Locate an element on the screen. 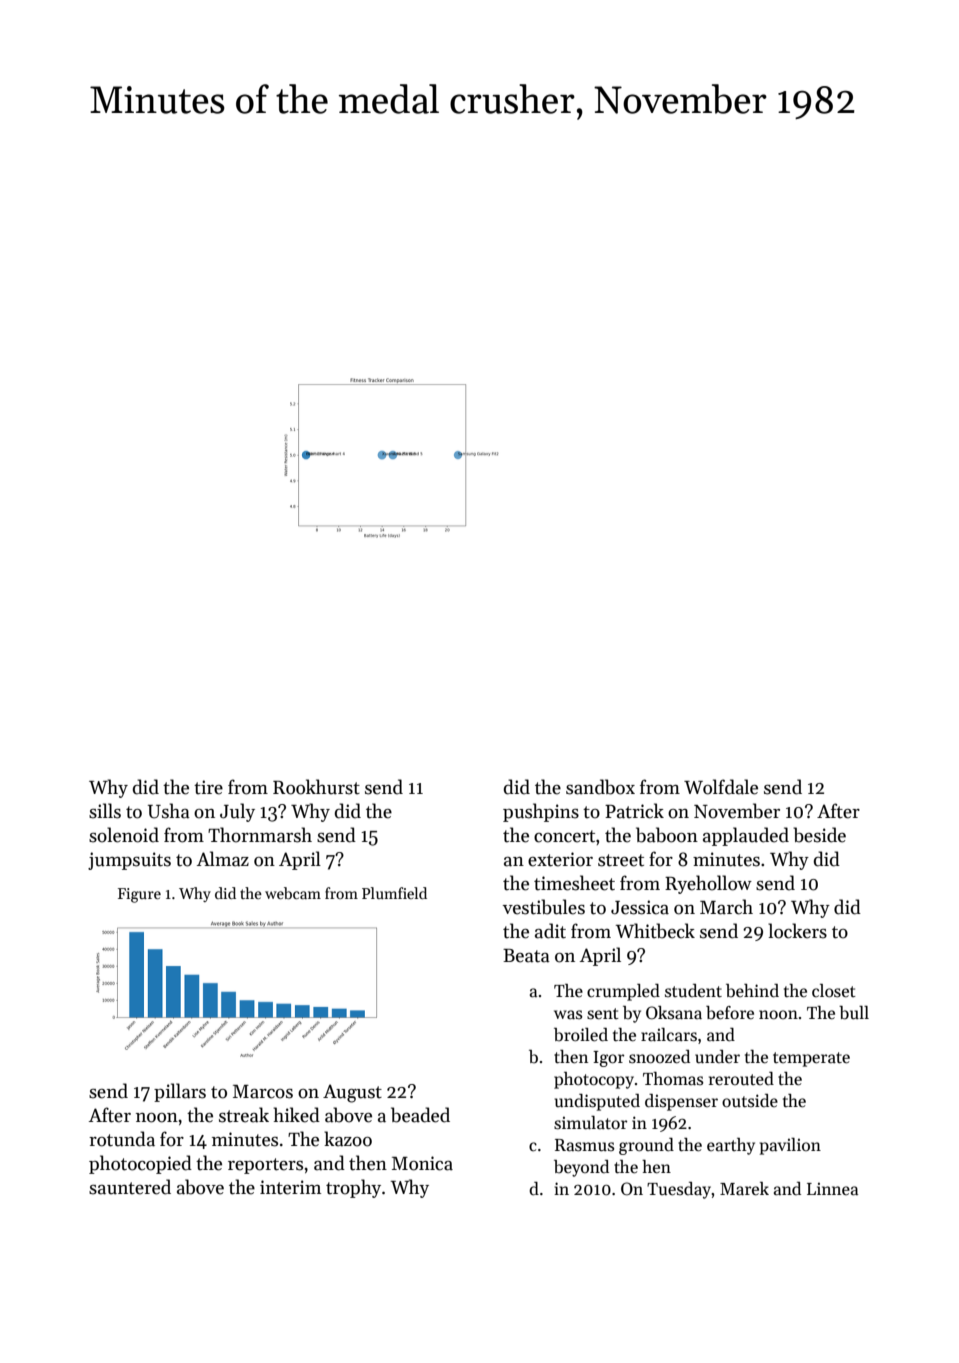 The height and width of the screenshot is (1363, 959). beaded is located at coordinates (420, 1115).
